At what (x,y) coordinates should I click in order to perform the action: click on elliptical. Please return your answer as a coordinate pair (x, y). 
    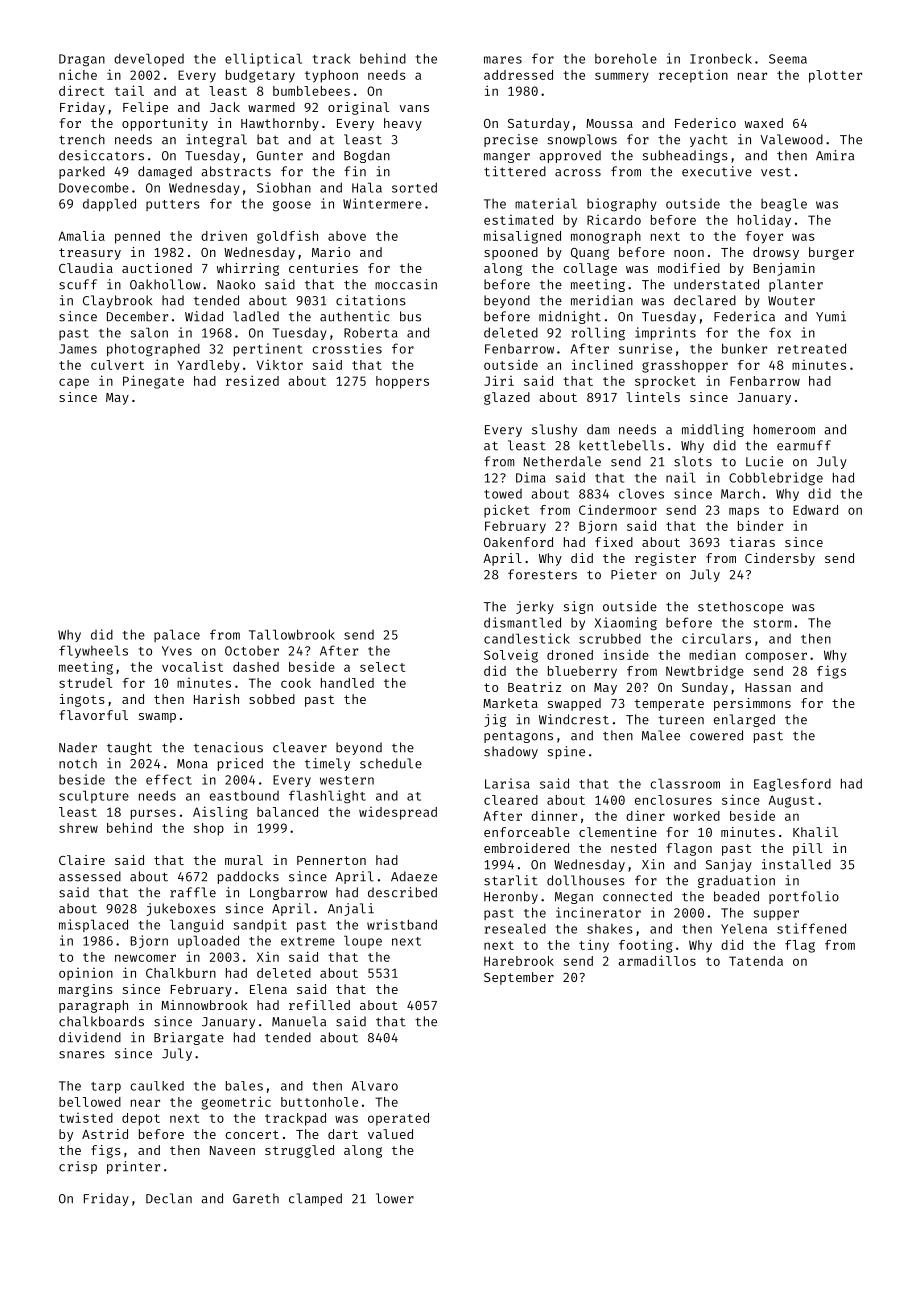
    Looking at the image, I should click on (263, 59).
